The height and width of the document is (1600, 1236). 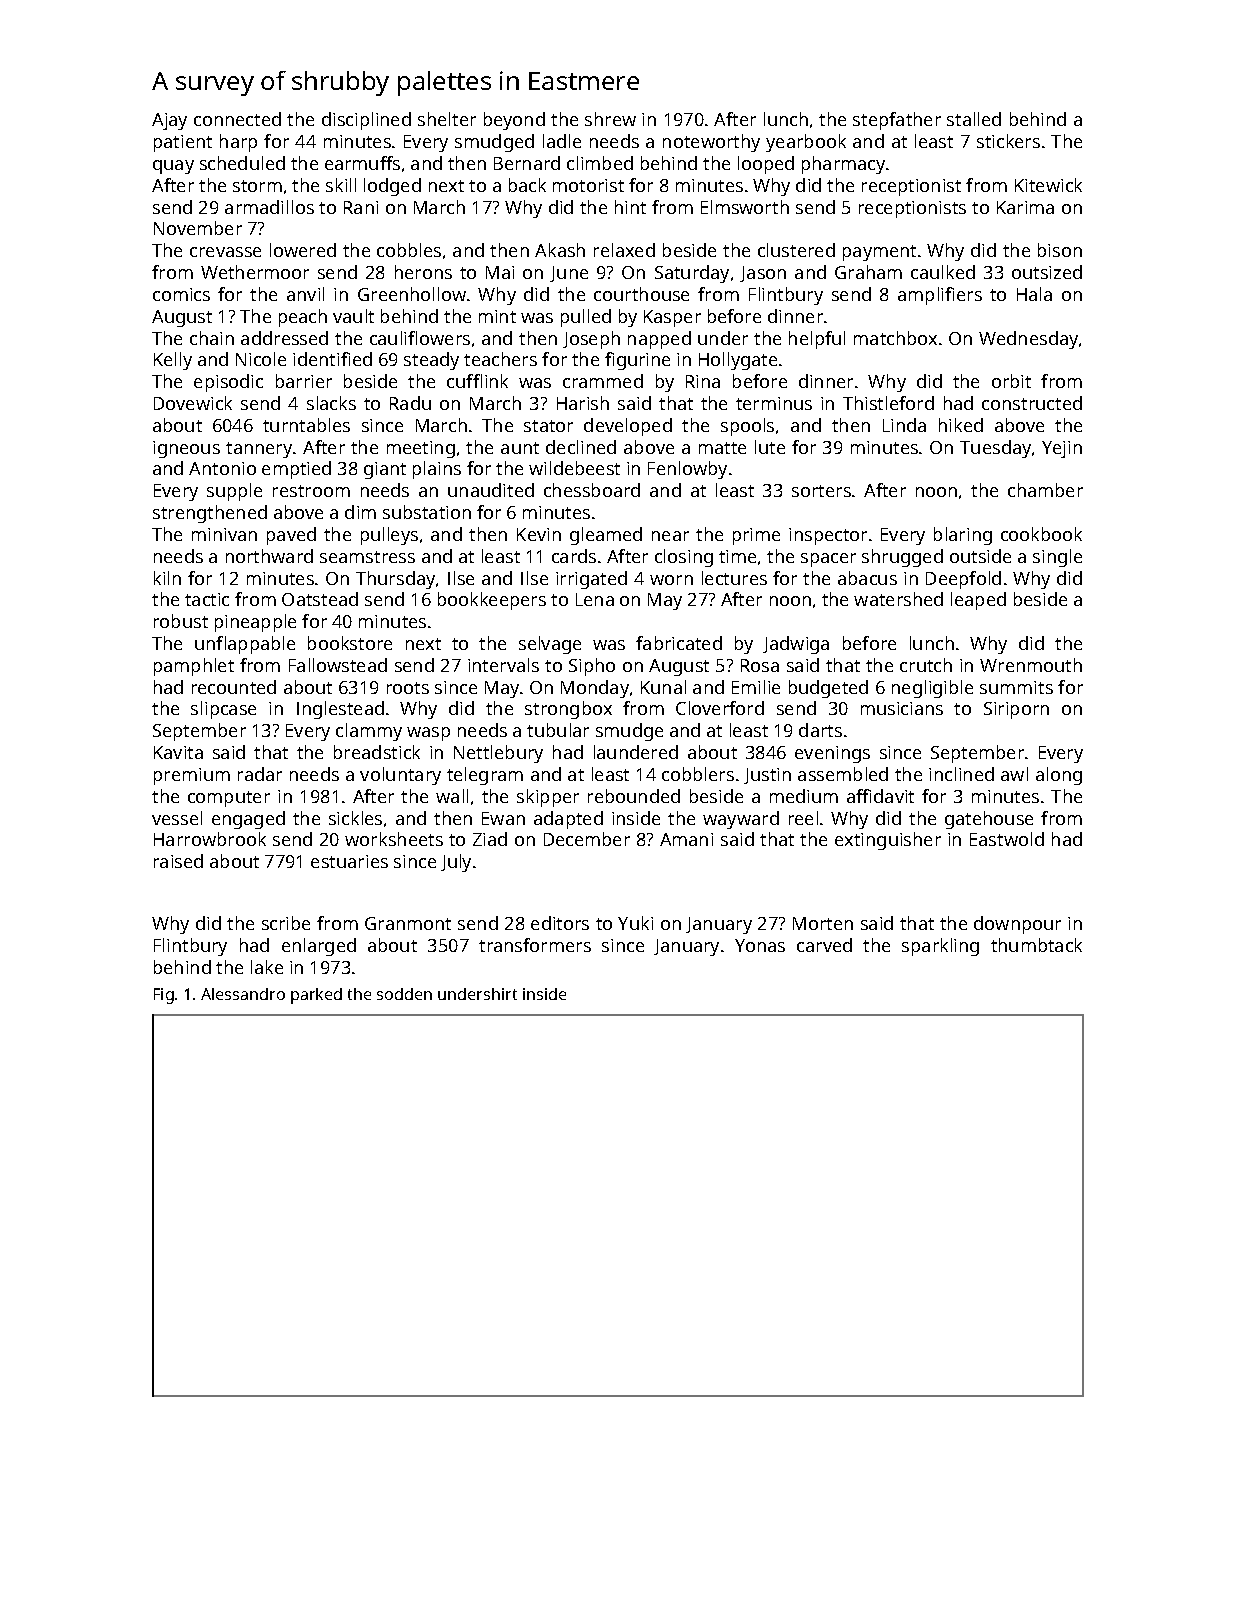 What do you see at coordinates (548, 426) in the document?
I see `stator` at bounding box center [548, 426].
